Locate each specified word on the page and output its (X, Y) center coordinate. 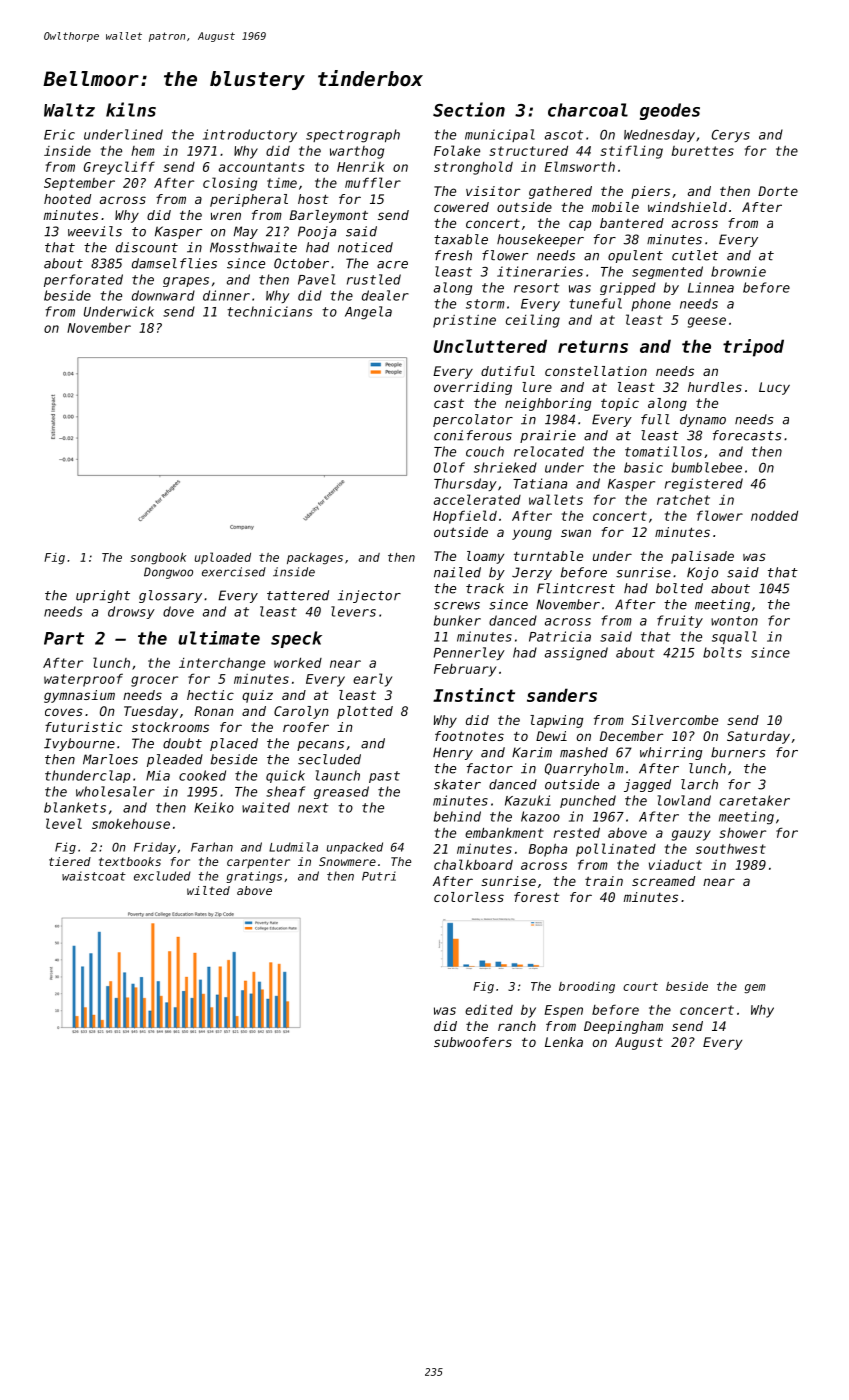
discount (147, 247)
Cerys (731, 136)
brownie (738, 271)
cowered (461, 207)
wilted (208, 890)
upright (103, 596)
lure (537, 387)
